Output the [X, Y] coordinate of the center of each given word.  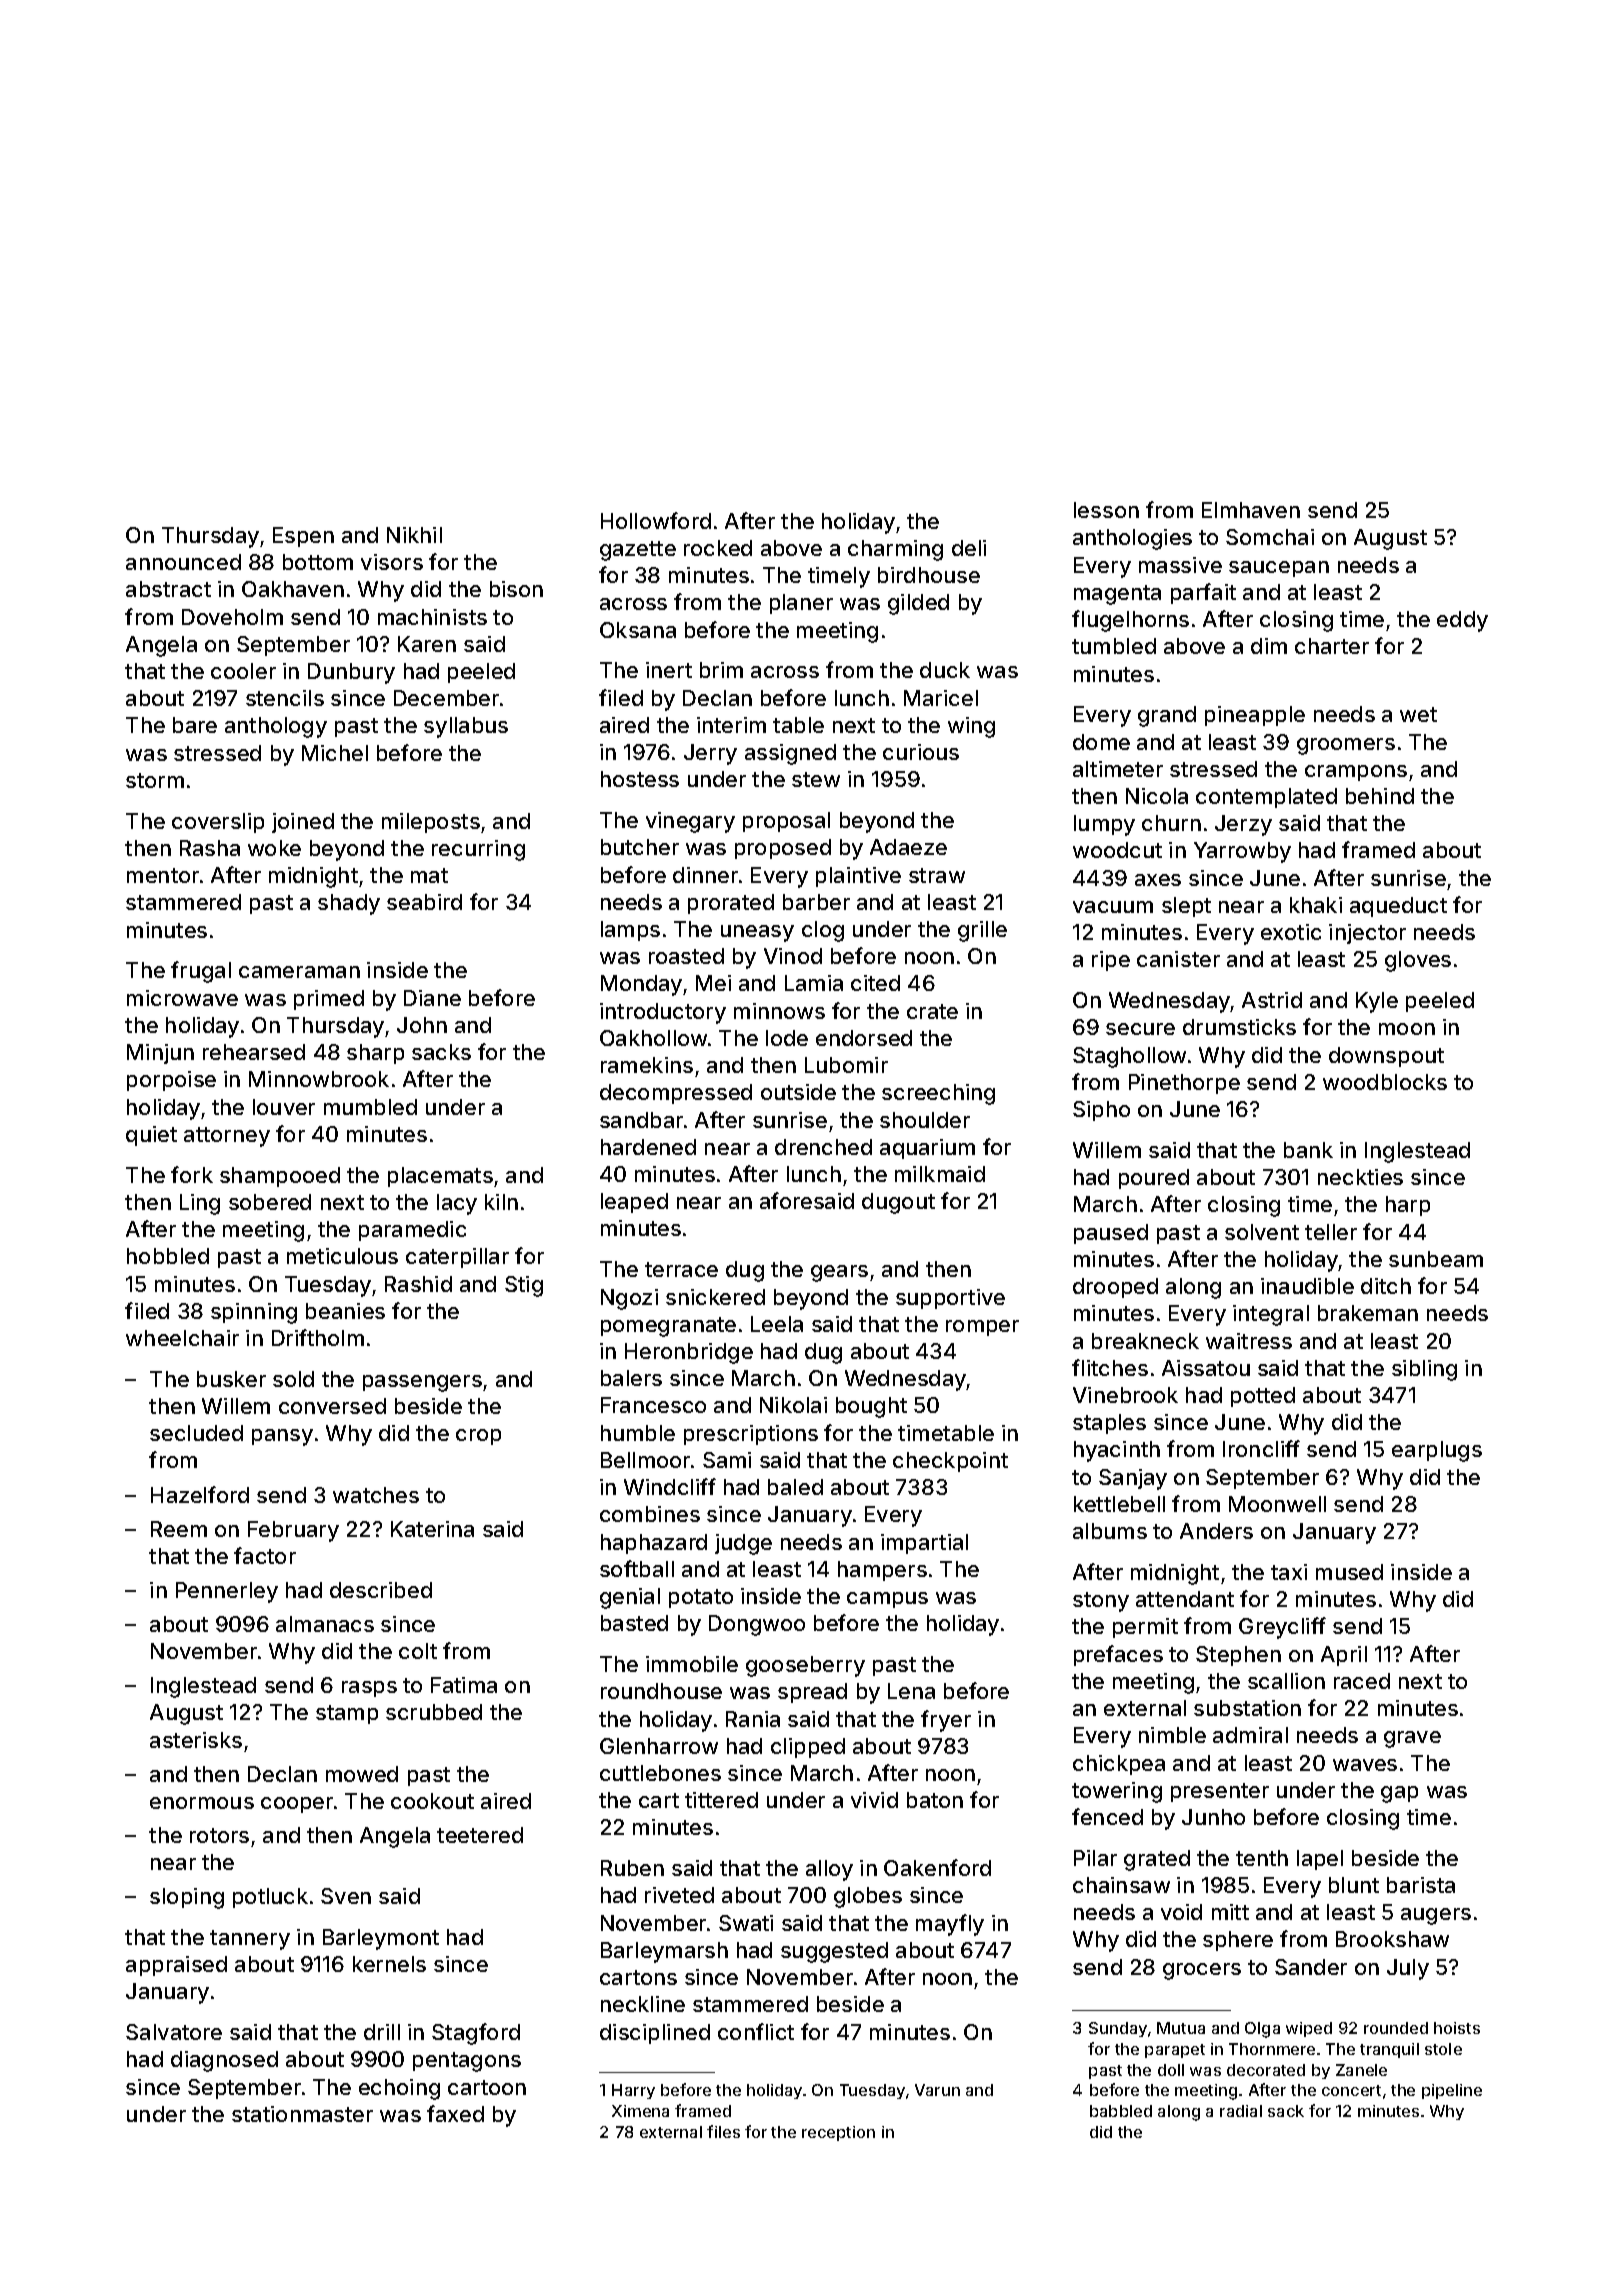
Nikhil [414, 535]
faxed [455, 2113]
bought [871, 1407]
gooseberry [805, 1666]
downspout [1386, 1057]
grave [1412, 1739]
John [422, 1025]
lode [787, 1038]
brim [721, 670]
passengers [422, 1383]
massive [1180, 565]
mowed [362, 1774]
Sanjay [1133, 1479]
